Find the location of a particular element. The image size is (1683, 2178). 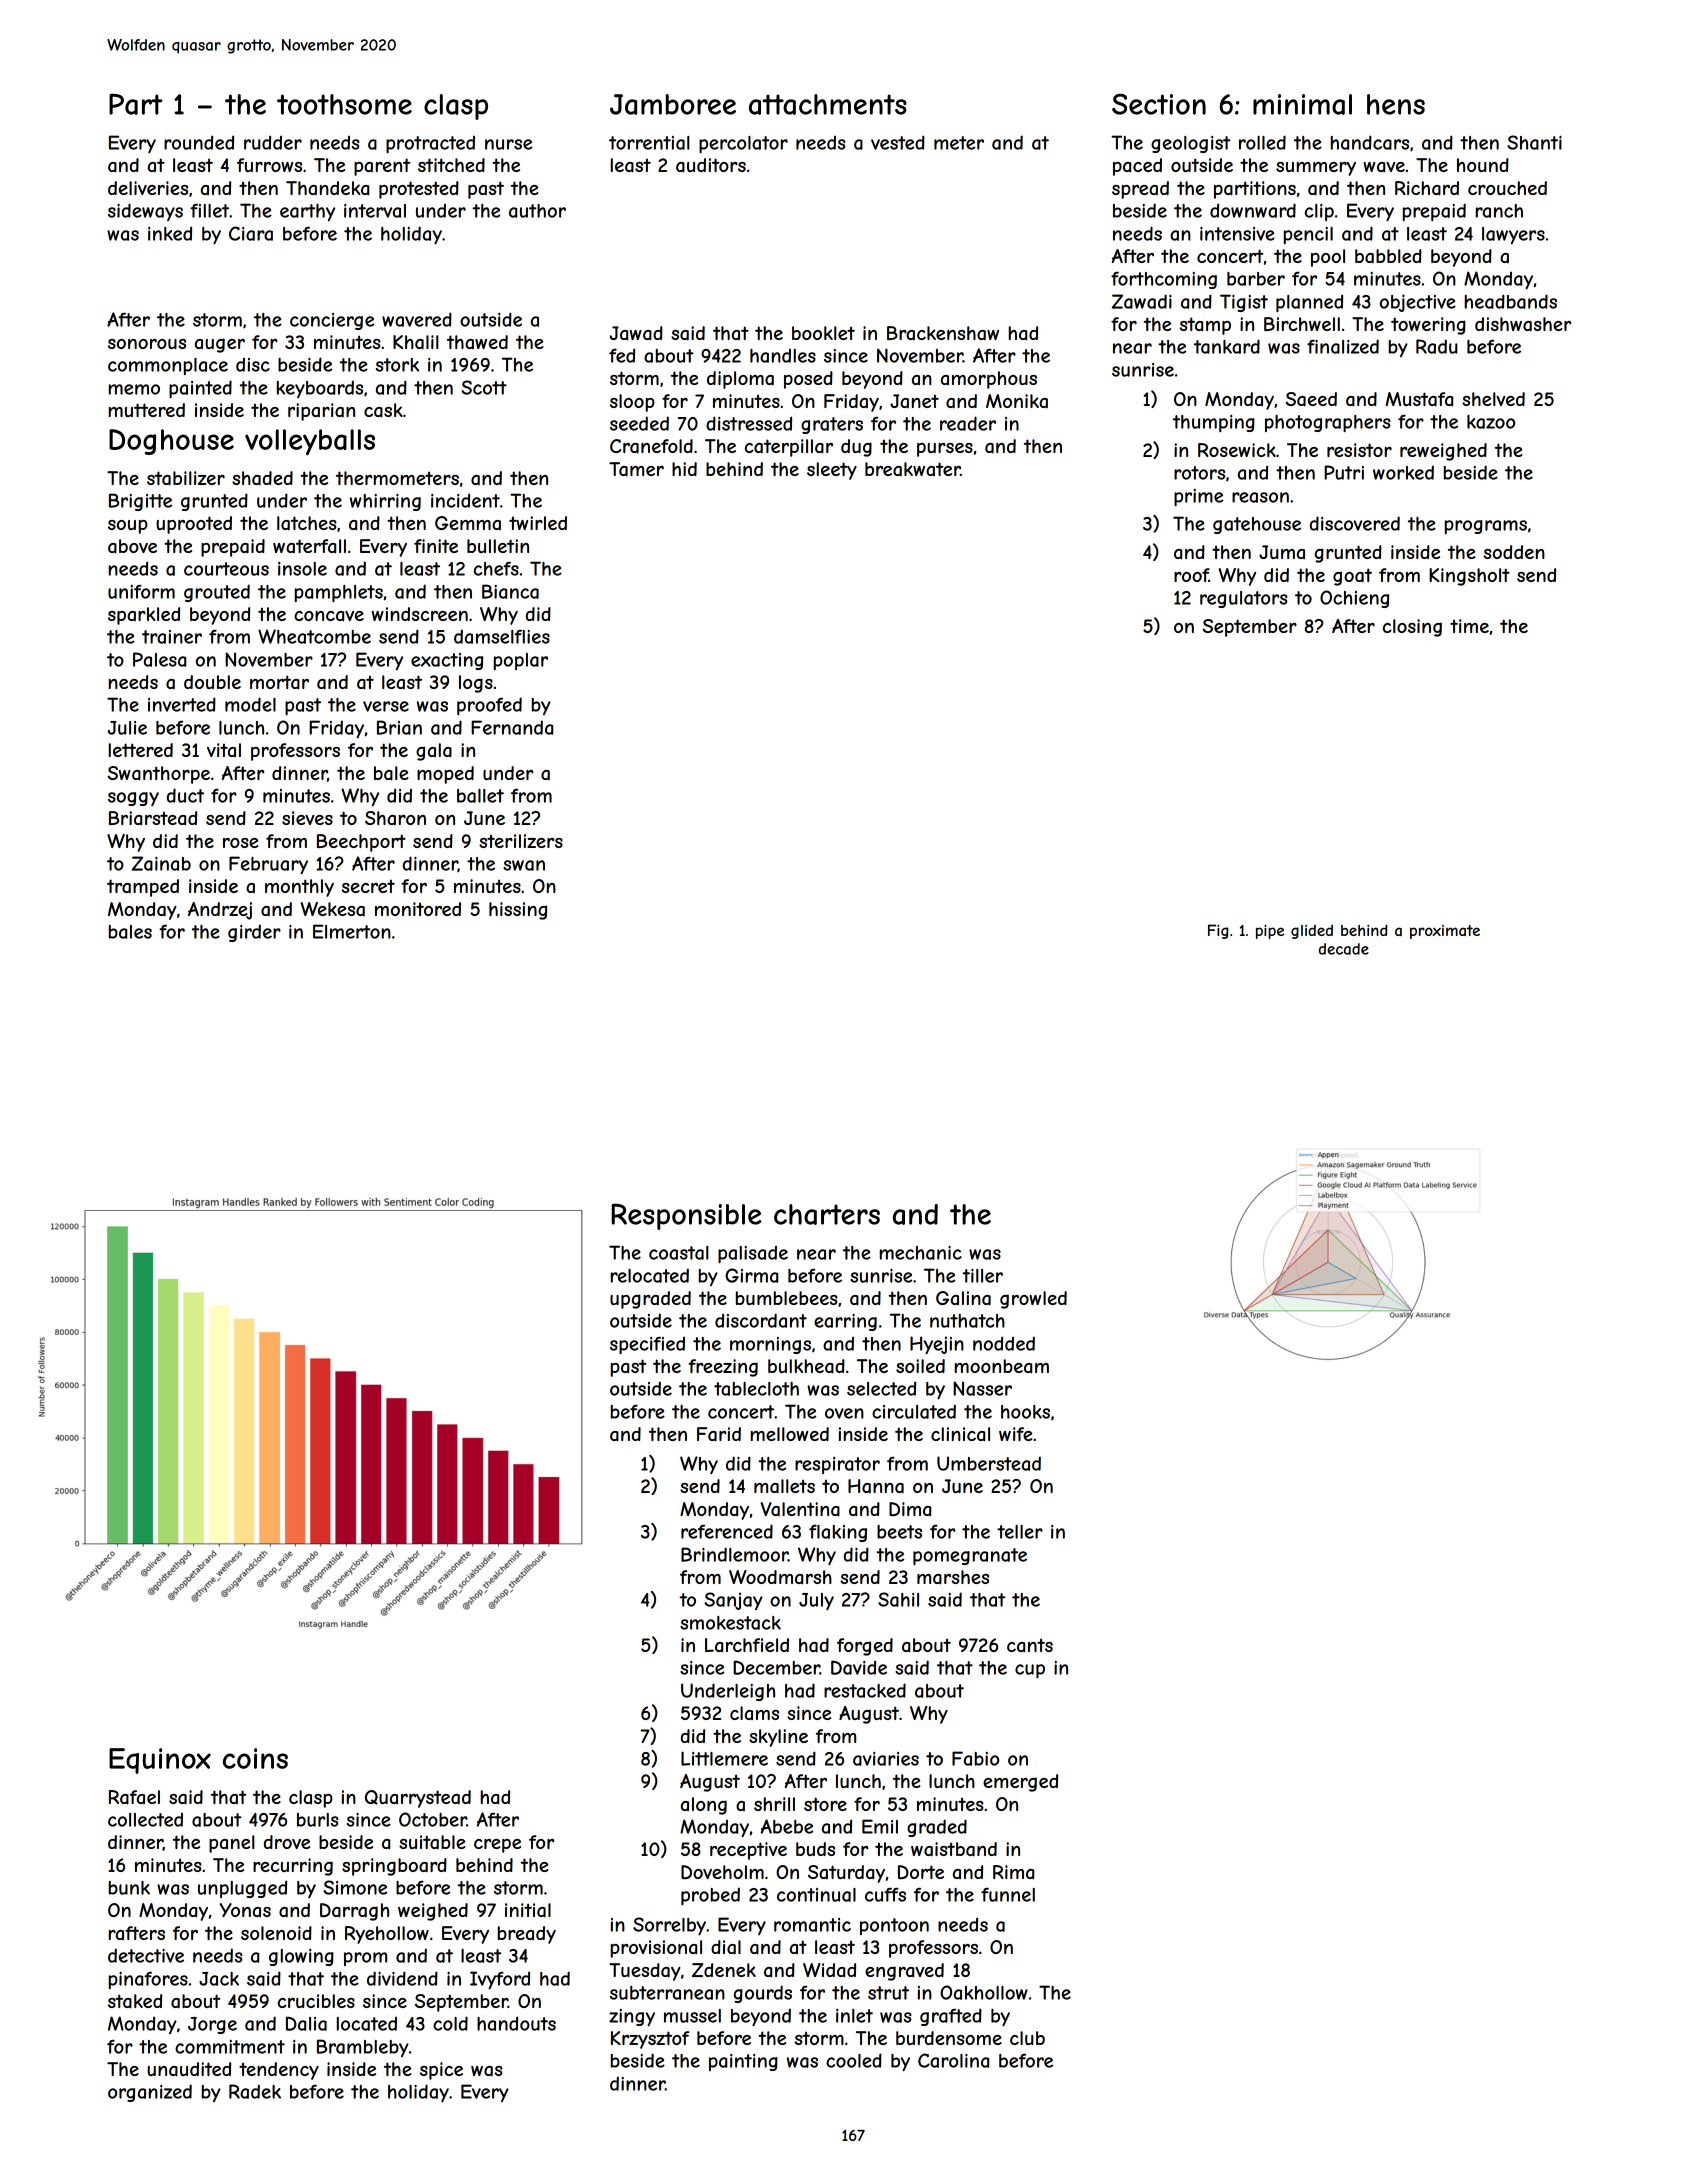

painting is located at coordinates (743, 2062).
